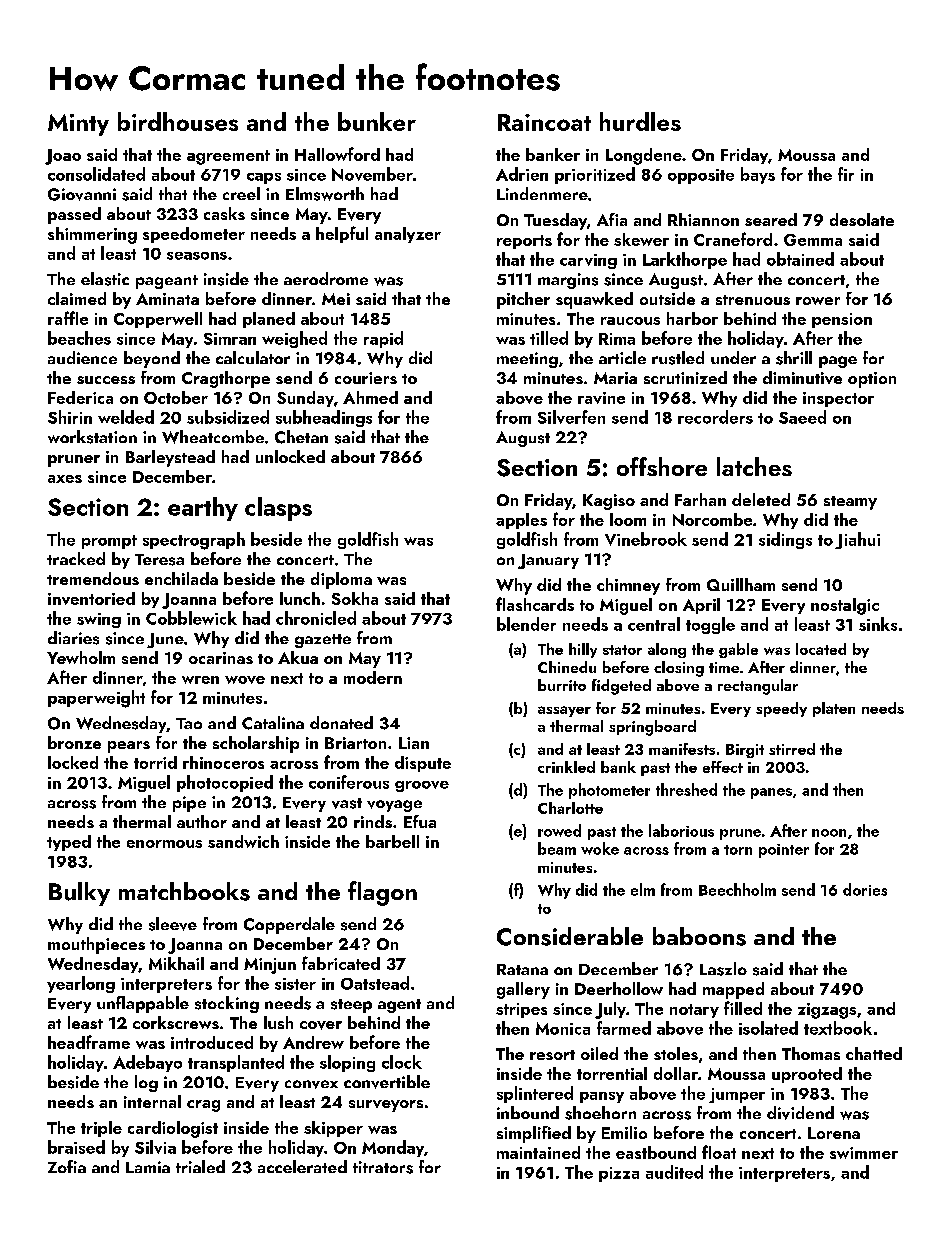  Describe the element at coordinates (143, 1004) in the screenshot. I see `unflappable` at that location.
